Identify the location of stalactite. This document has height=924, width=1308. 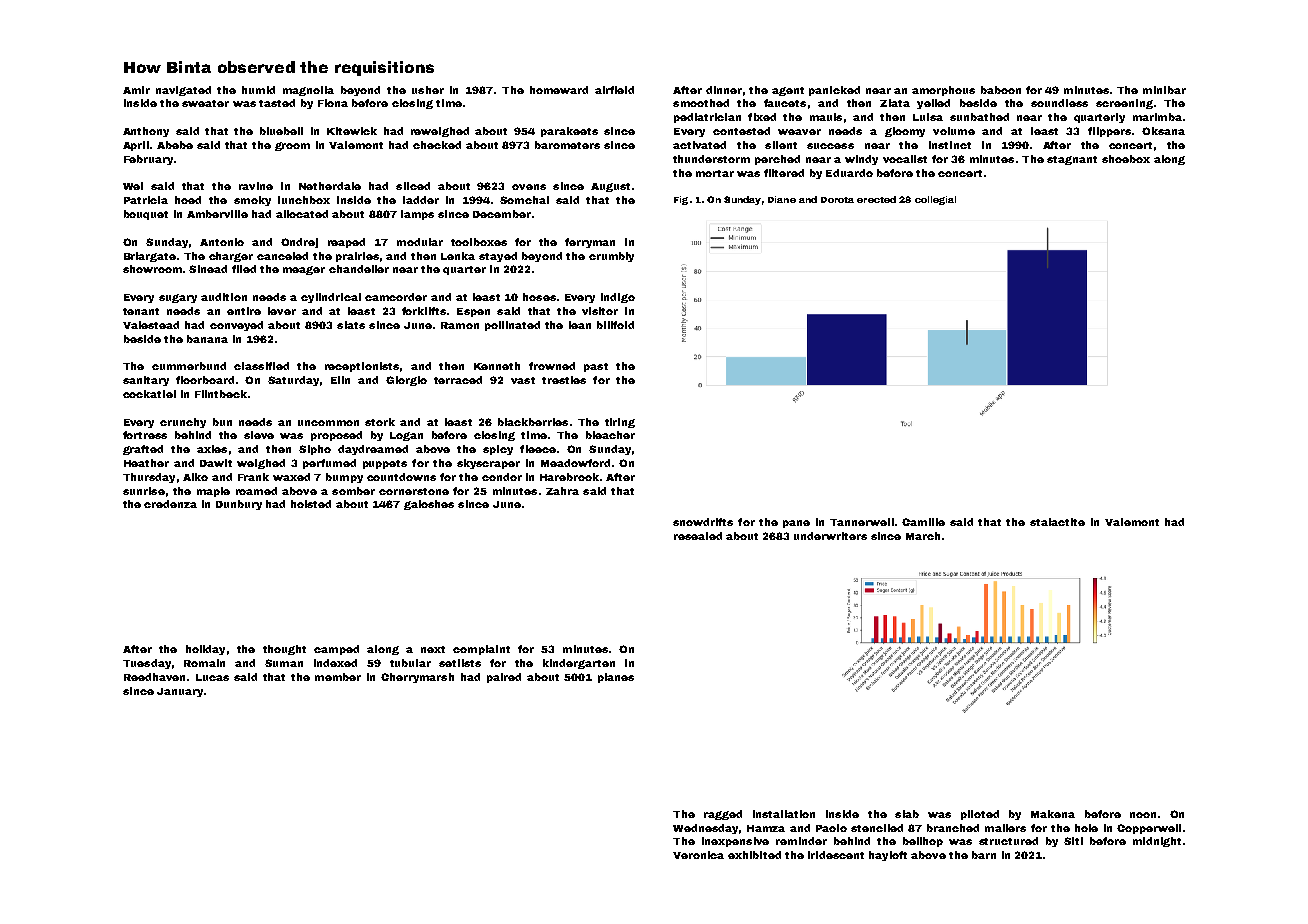
(1057, 522).
